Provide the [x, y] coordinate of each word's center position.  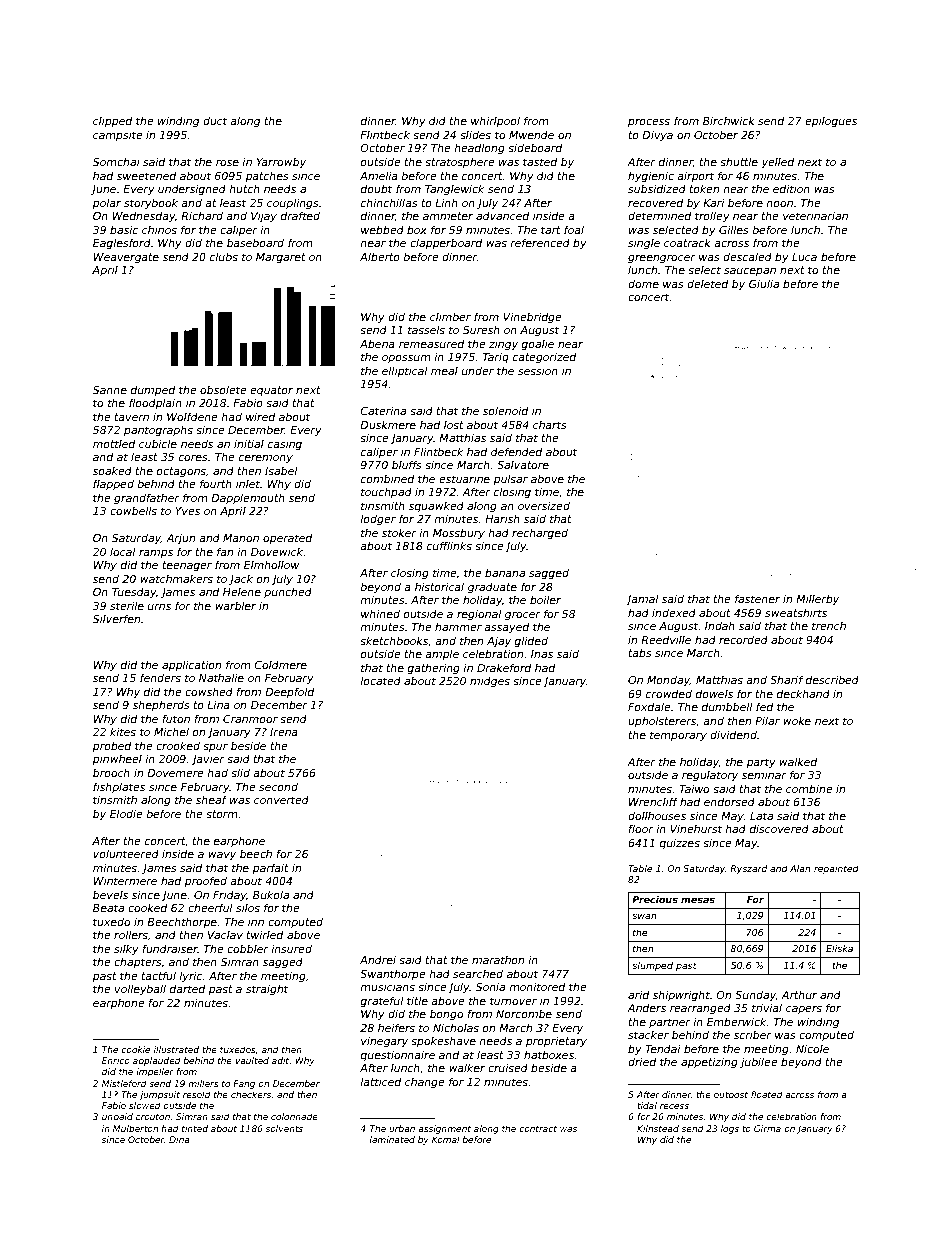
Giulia [764, 283]
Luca [804, 257]
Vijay [264, 217]
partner [670, 1023]
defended [516, 451]
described [832, 679]
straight [267, 989]
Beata [108, 908]
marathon [498, 960]
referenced [540, 242]
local [122, 551]
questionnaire [398, 1055]
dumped [153, 390]
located [380, 680]
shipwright [681, 995]
